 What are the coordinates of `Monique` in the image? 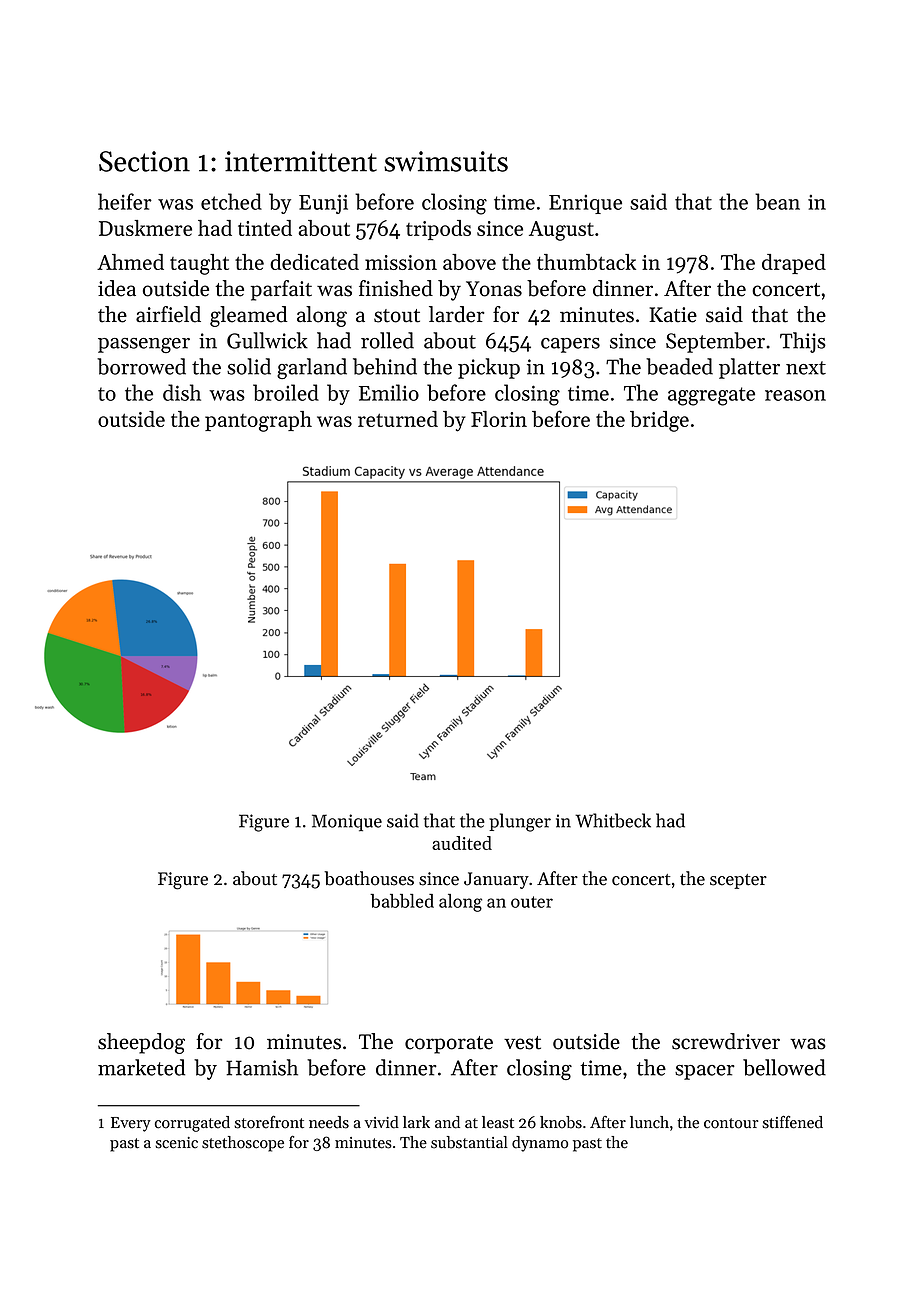 It's located at (347, 823).
